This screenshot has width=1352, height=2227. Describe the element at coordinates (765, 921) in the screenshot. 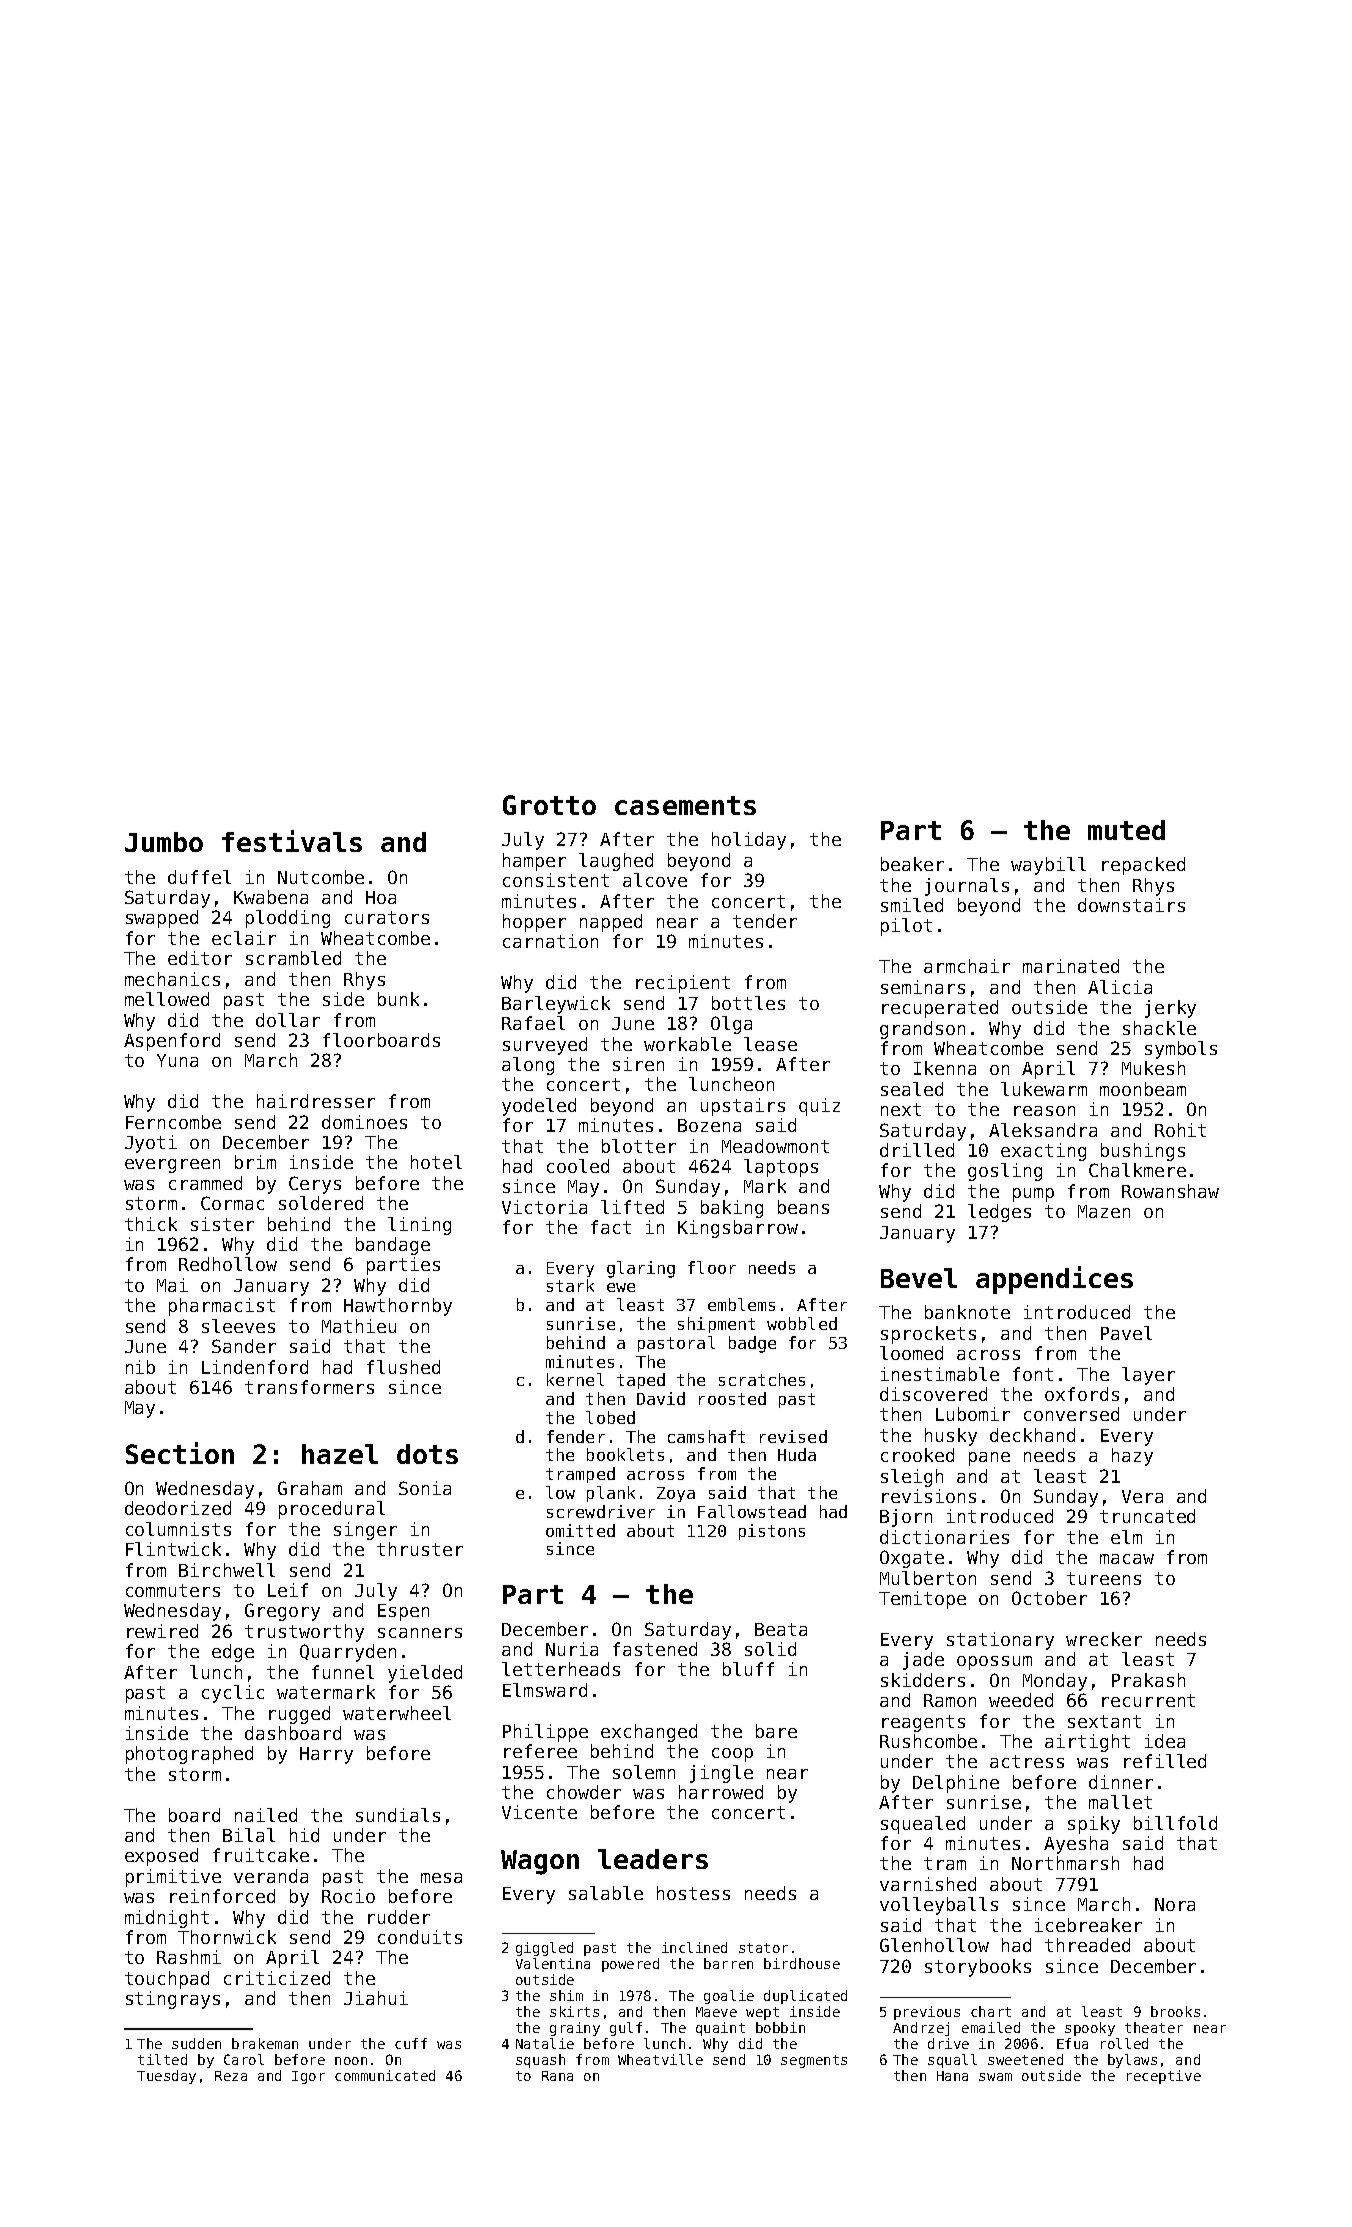

I see `tender` at that location.
